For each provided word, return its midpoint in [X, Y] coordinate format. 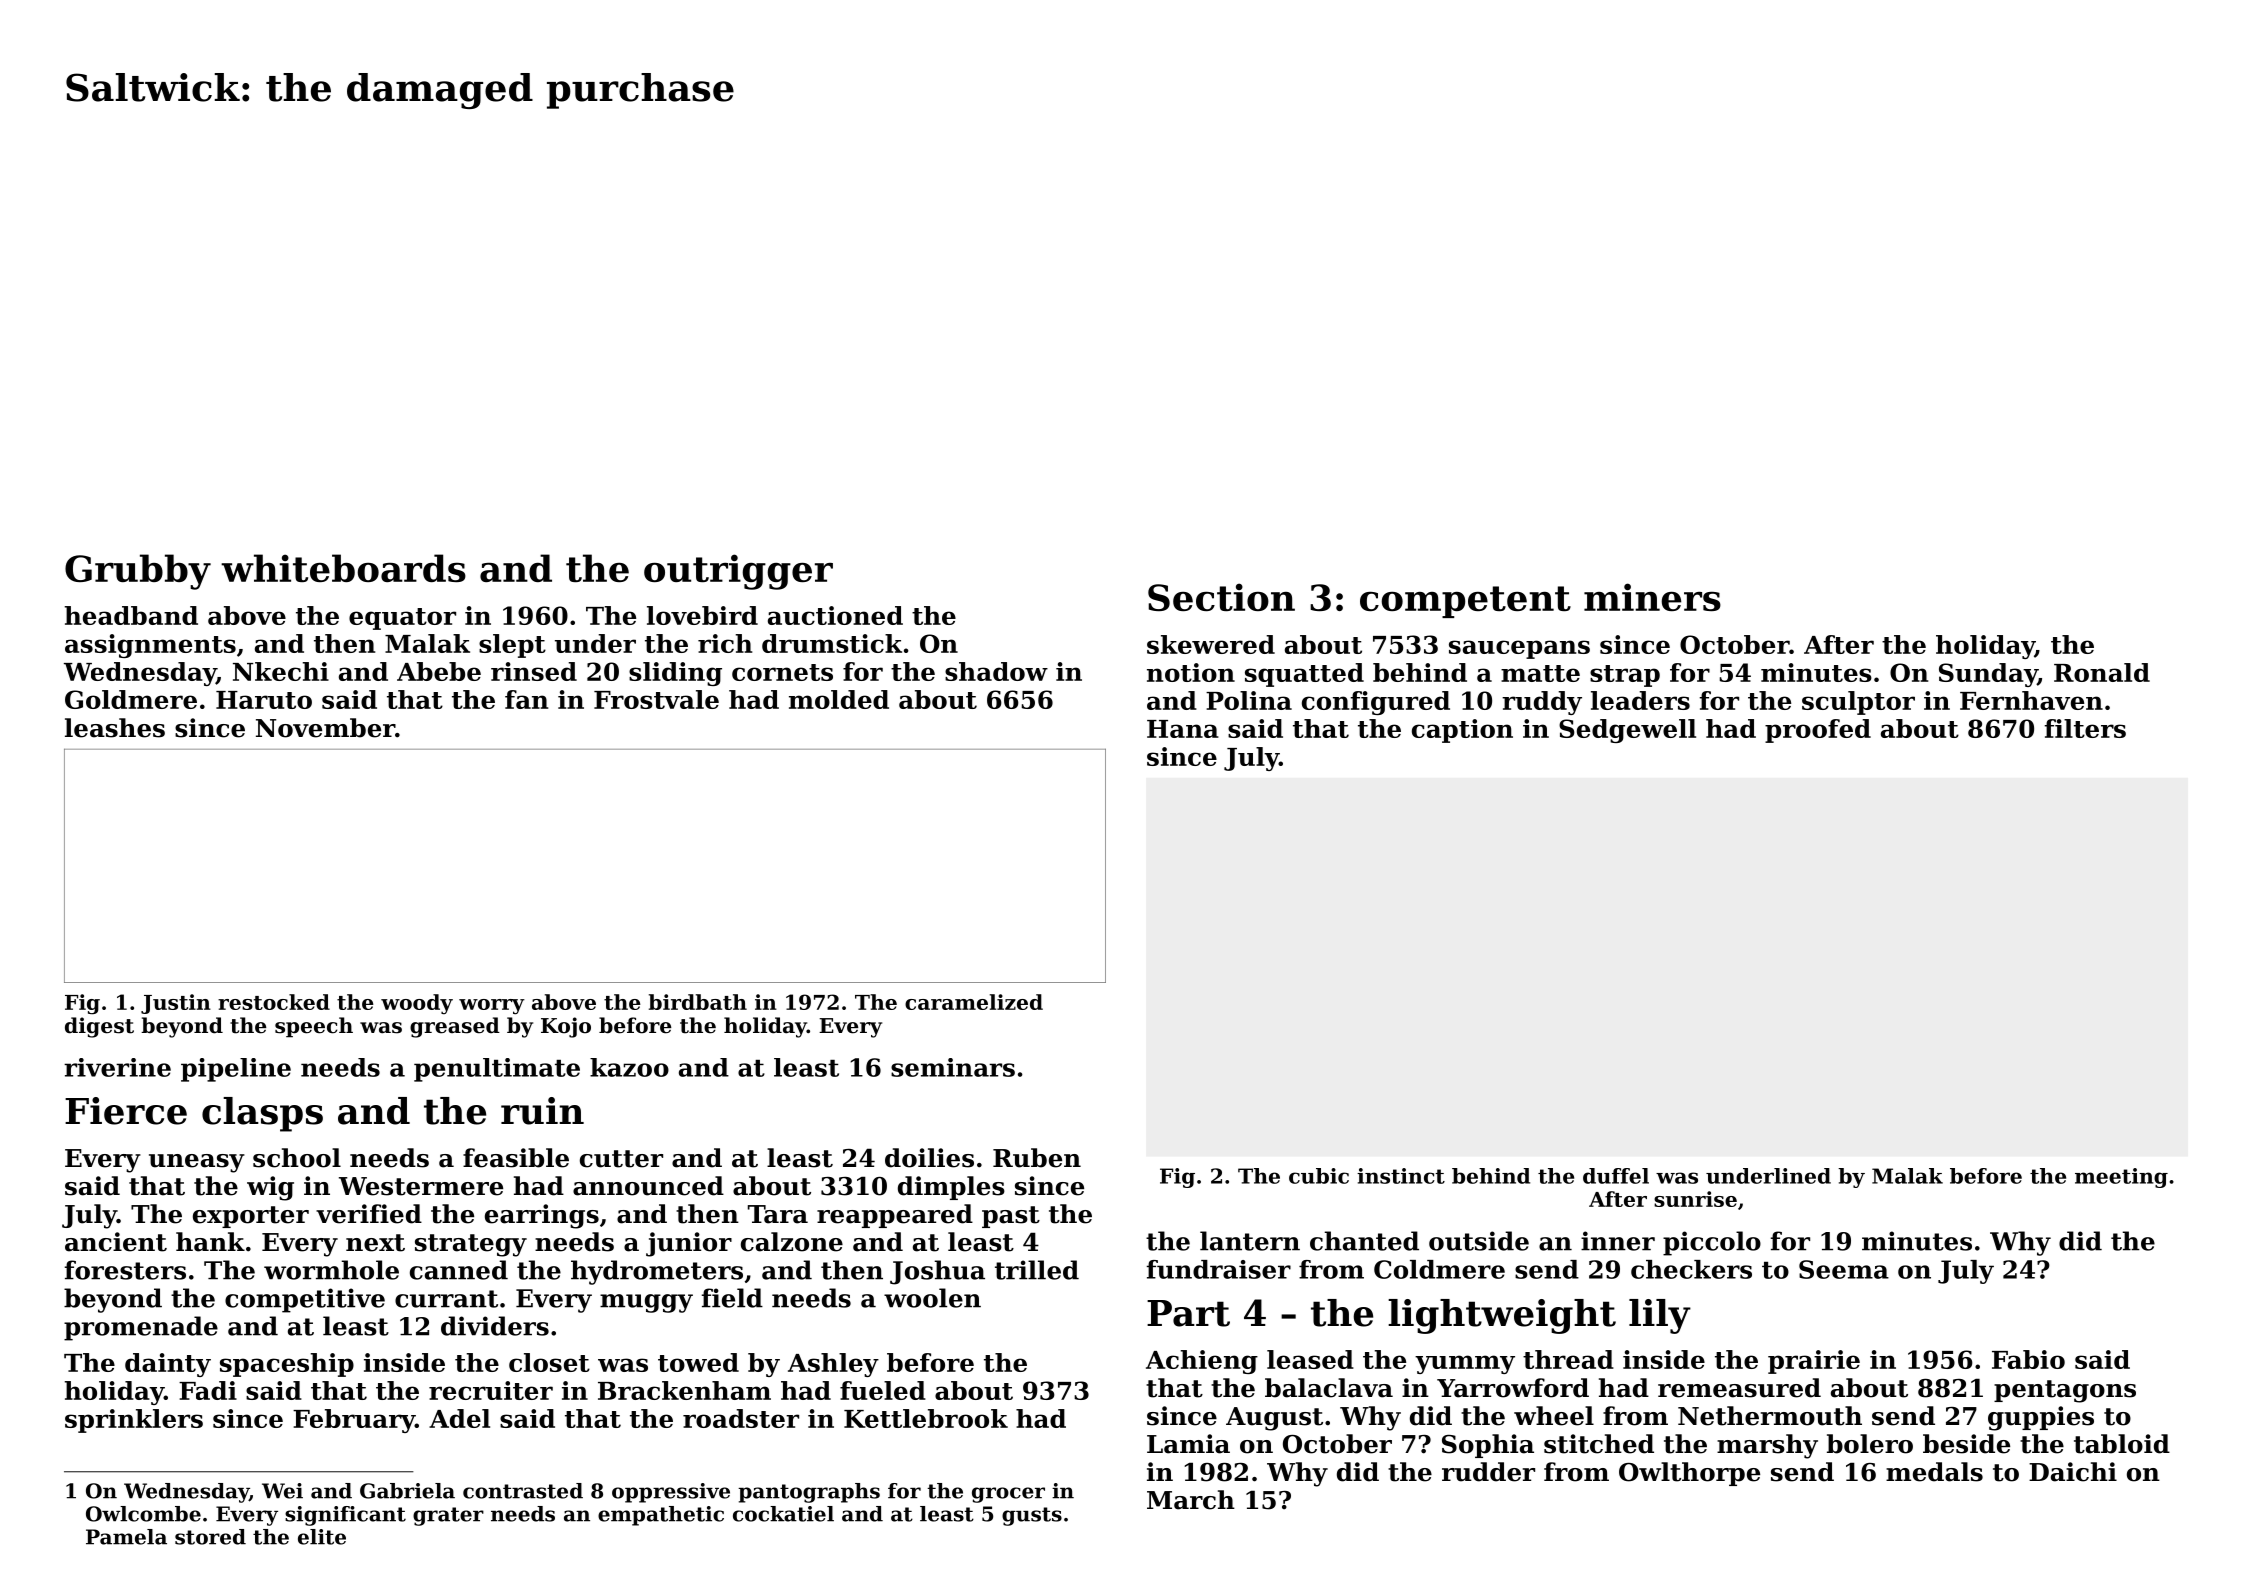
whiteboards [343, 568]
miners [1652, 597]
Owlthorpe [1689, 1474]
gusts [1032, 1516]
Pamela [126, 1537]
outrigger [738, 572]
